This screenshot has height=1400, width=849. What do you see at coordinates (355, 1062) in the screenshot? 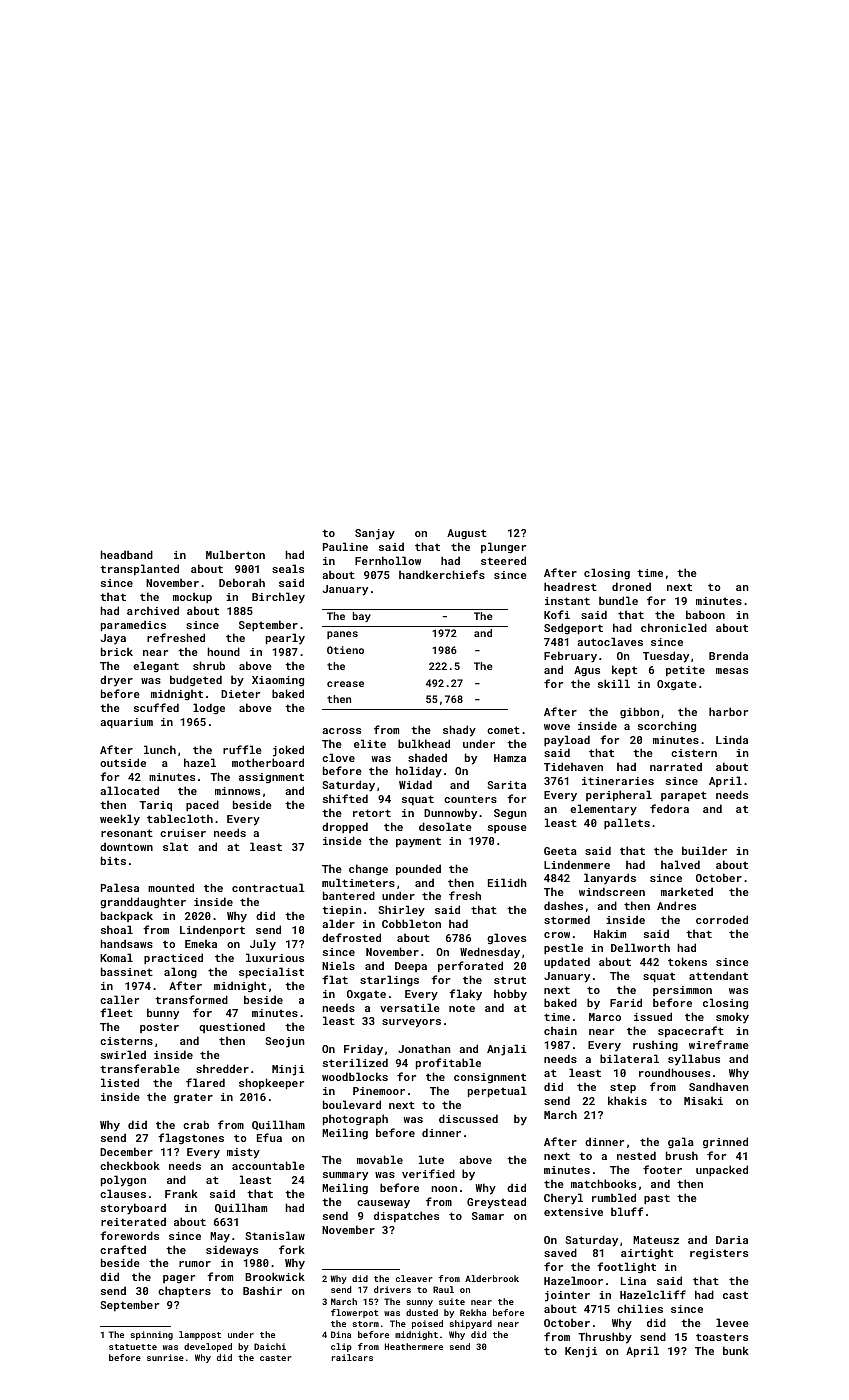
I see `sterilized` at bounding box center [355, 1062].
